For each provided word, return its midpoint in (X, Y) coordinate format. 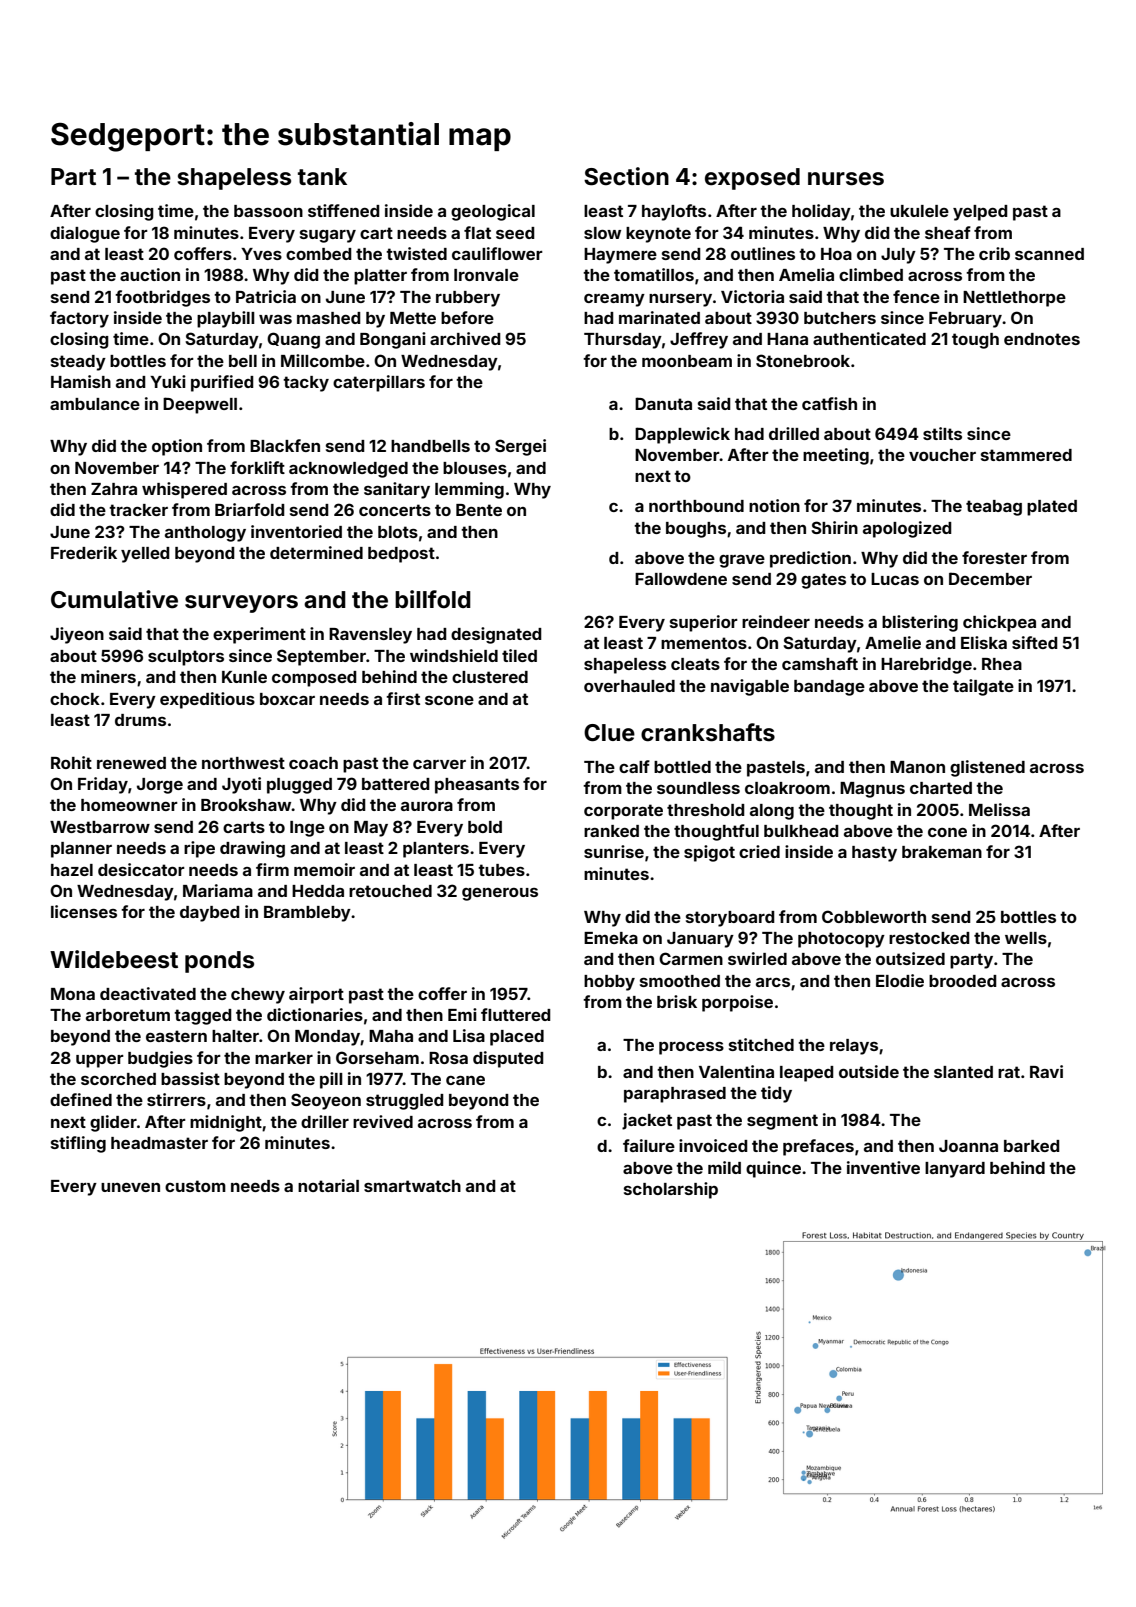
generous (500, 894)
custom (195, 1186)
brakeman (942, 852)
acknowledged (348, 470)
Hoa (836, 254)
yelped (980, 213)
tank (322, 177)
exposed (752, 179)
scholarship (671, 1190)
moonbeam (687, 361)
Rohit (71, 762)
